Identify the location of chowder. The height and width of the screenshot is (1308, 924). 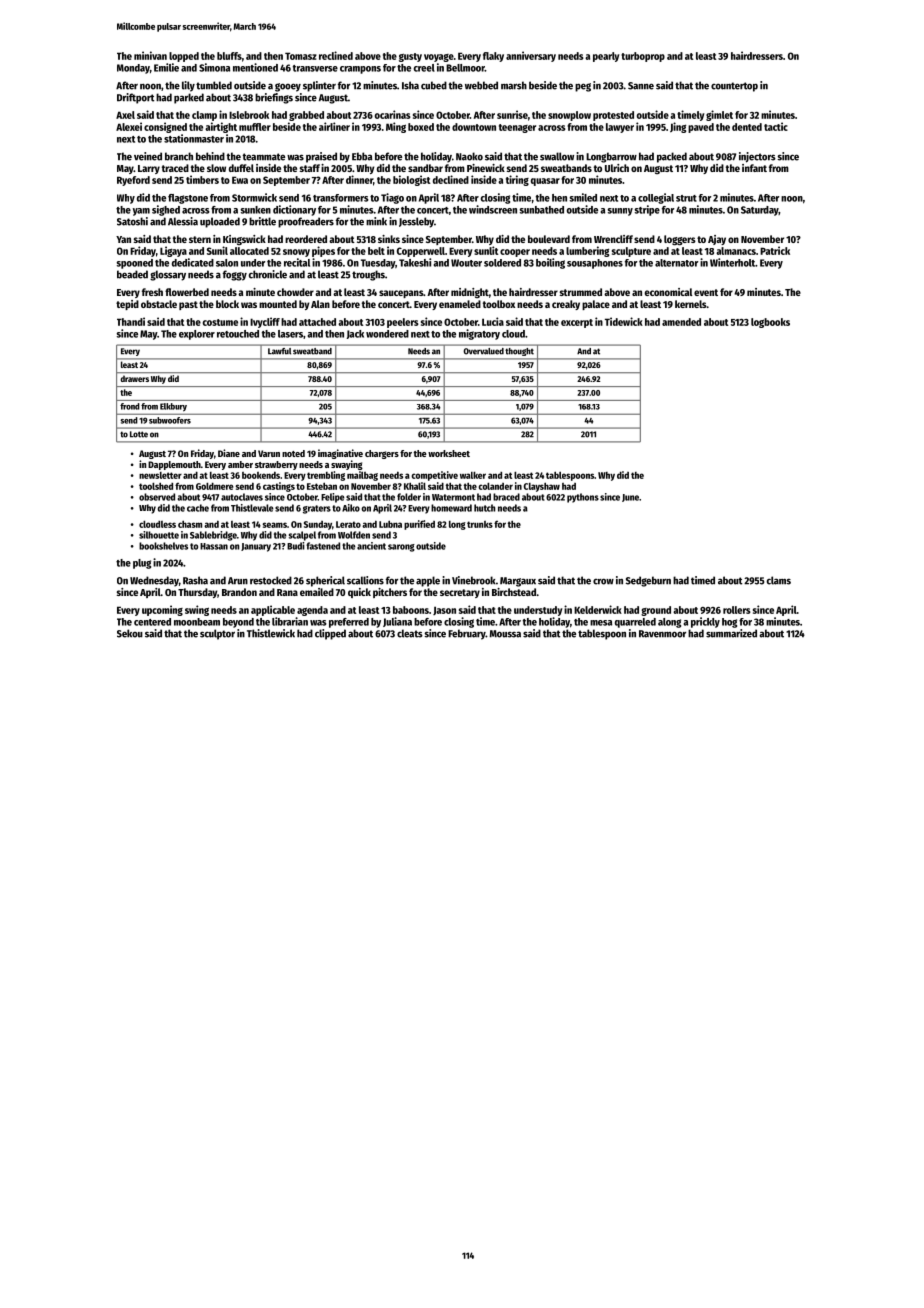
(295, 292).
